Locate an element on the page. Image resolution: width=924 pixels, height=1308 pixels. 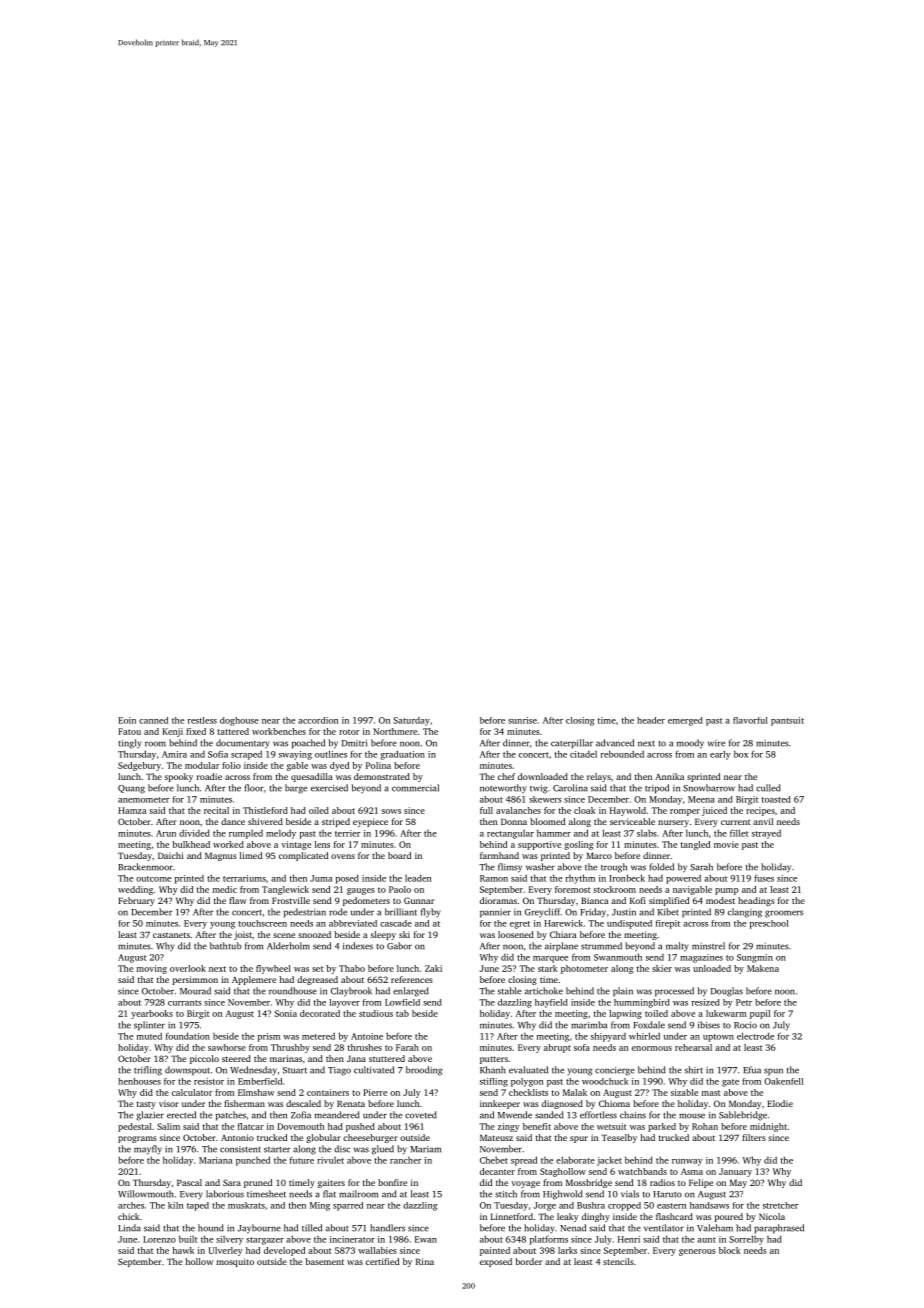
relays is located at coordinates (599, 777).
